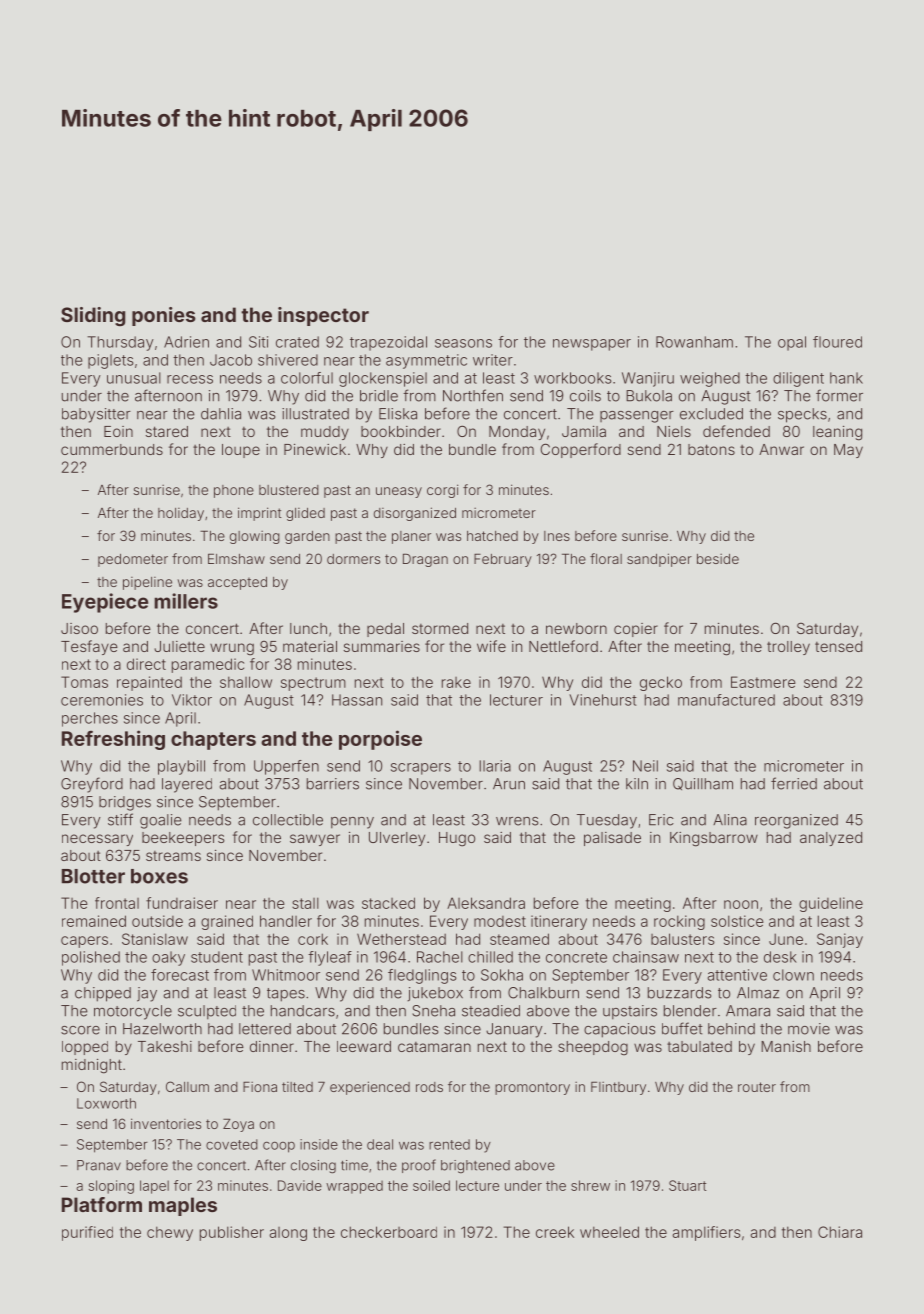 This page has height=1314, width=924. What do you see at coordinates (703, 784) in the page?
I see `Quillham` at bounding box center [703, 784].
